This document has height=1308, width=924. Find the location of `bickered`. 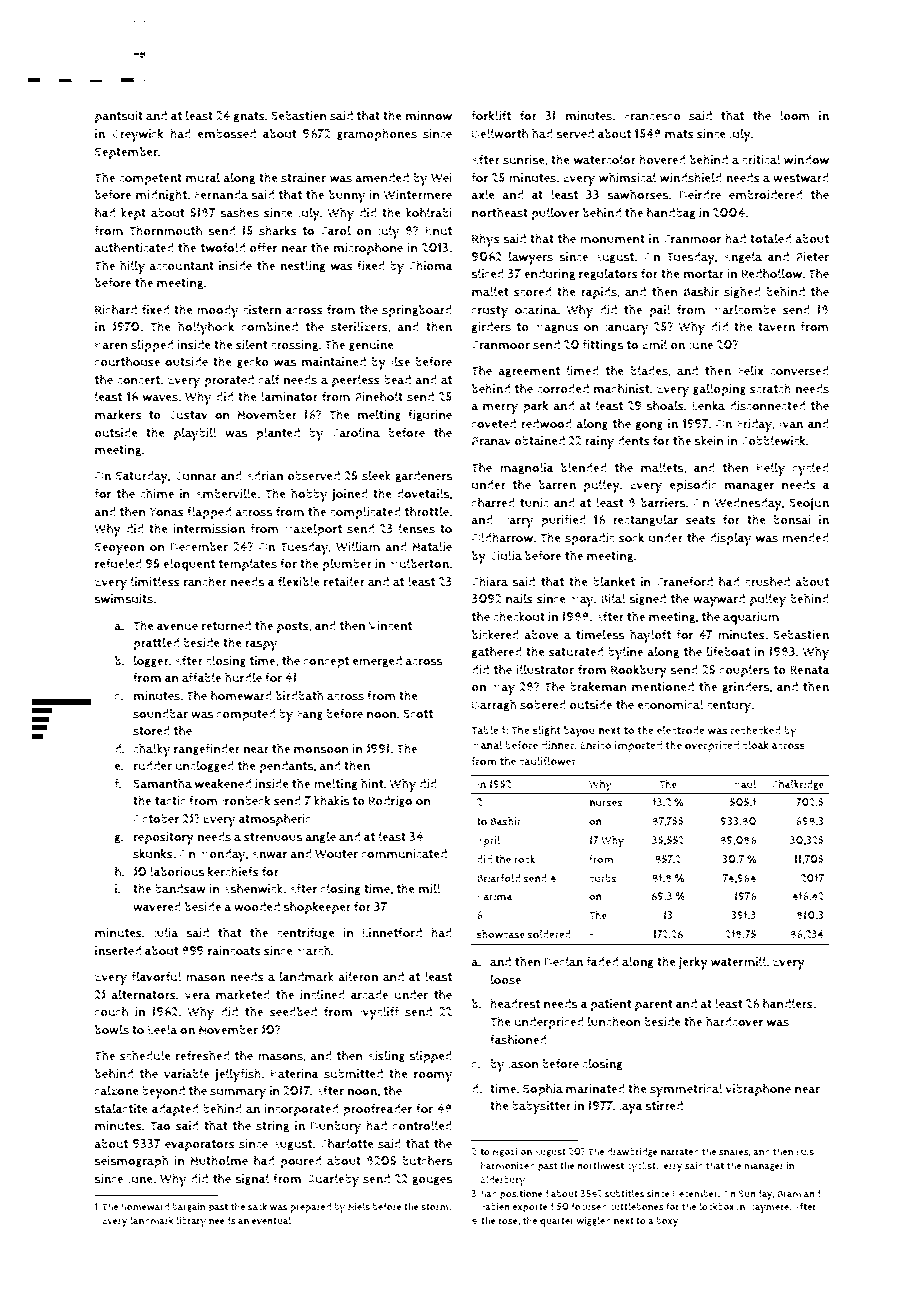

bickered is located at coordinates (495, 634).
